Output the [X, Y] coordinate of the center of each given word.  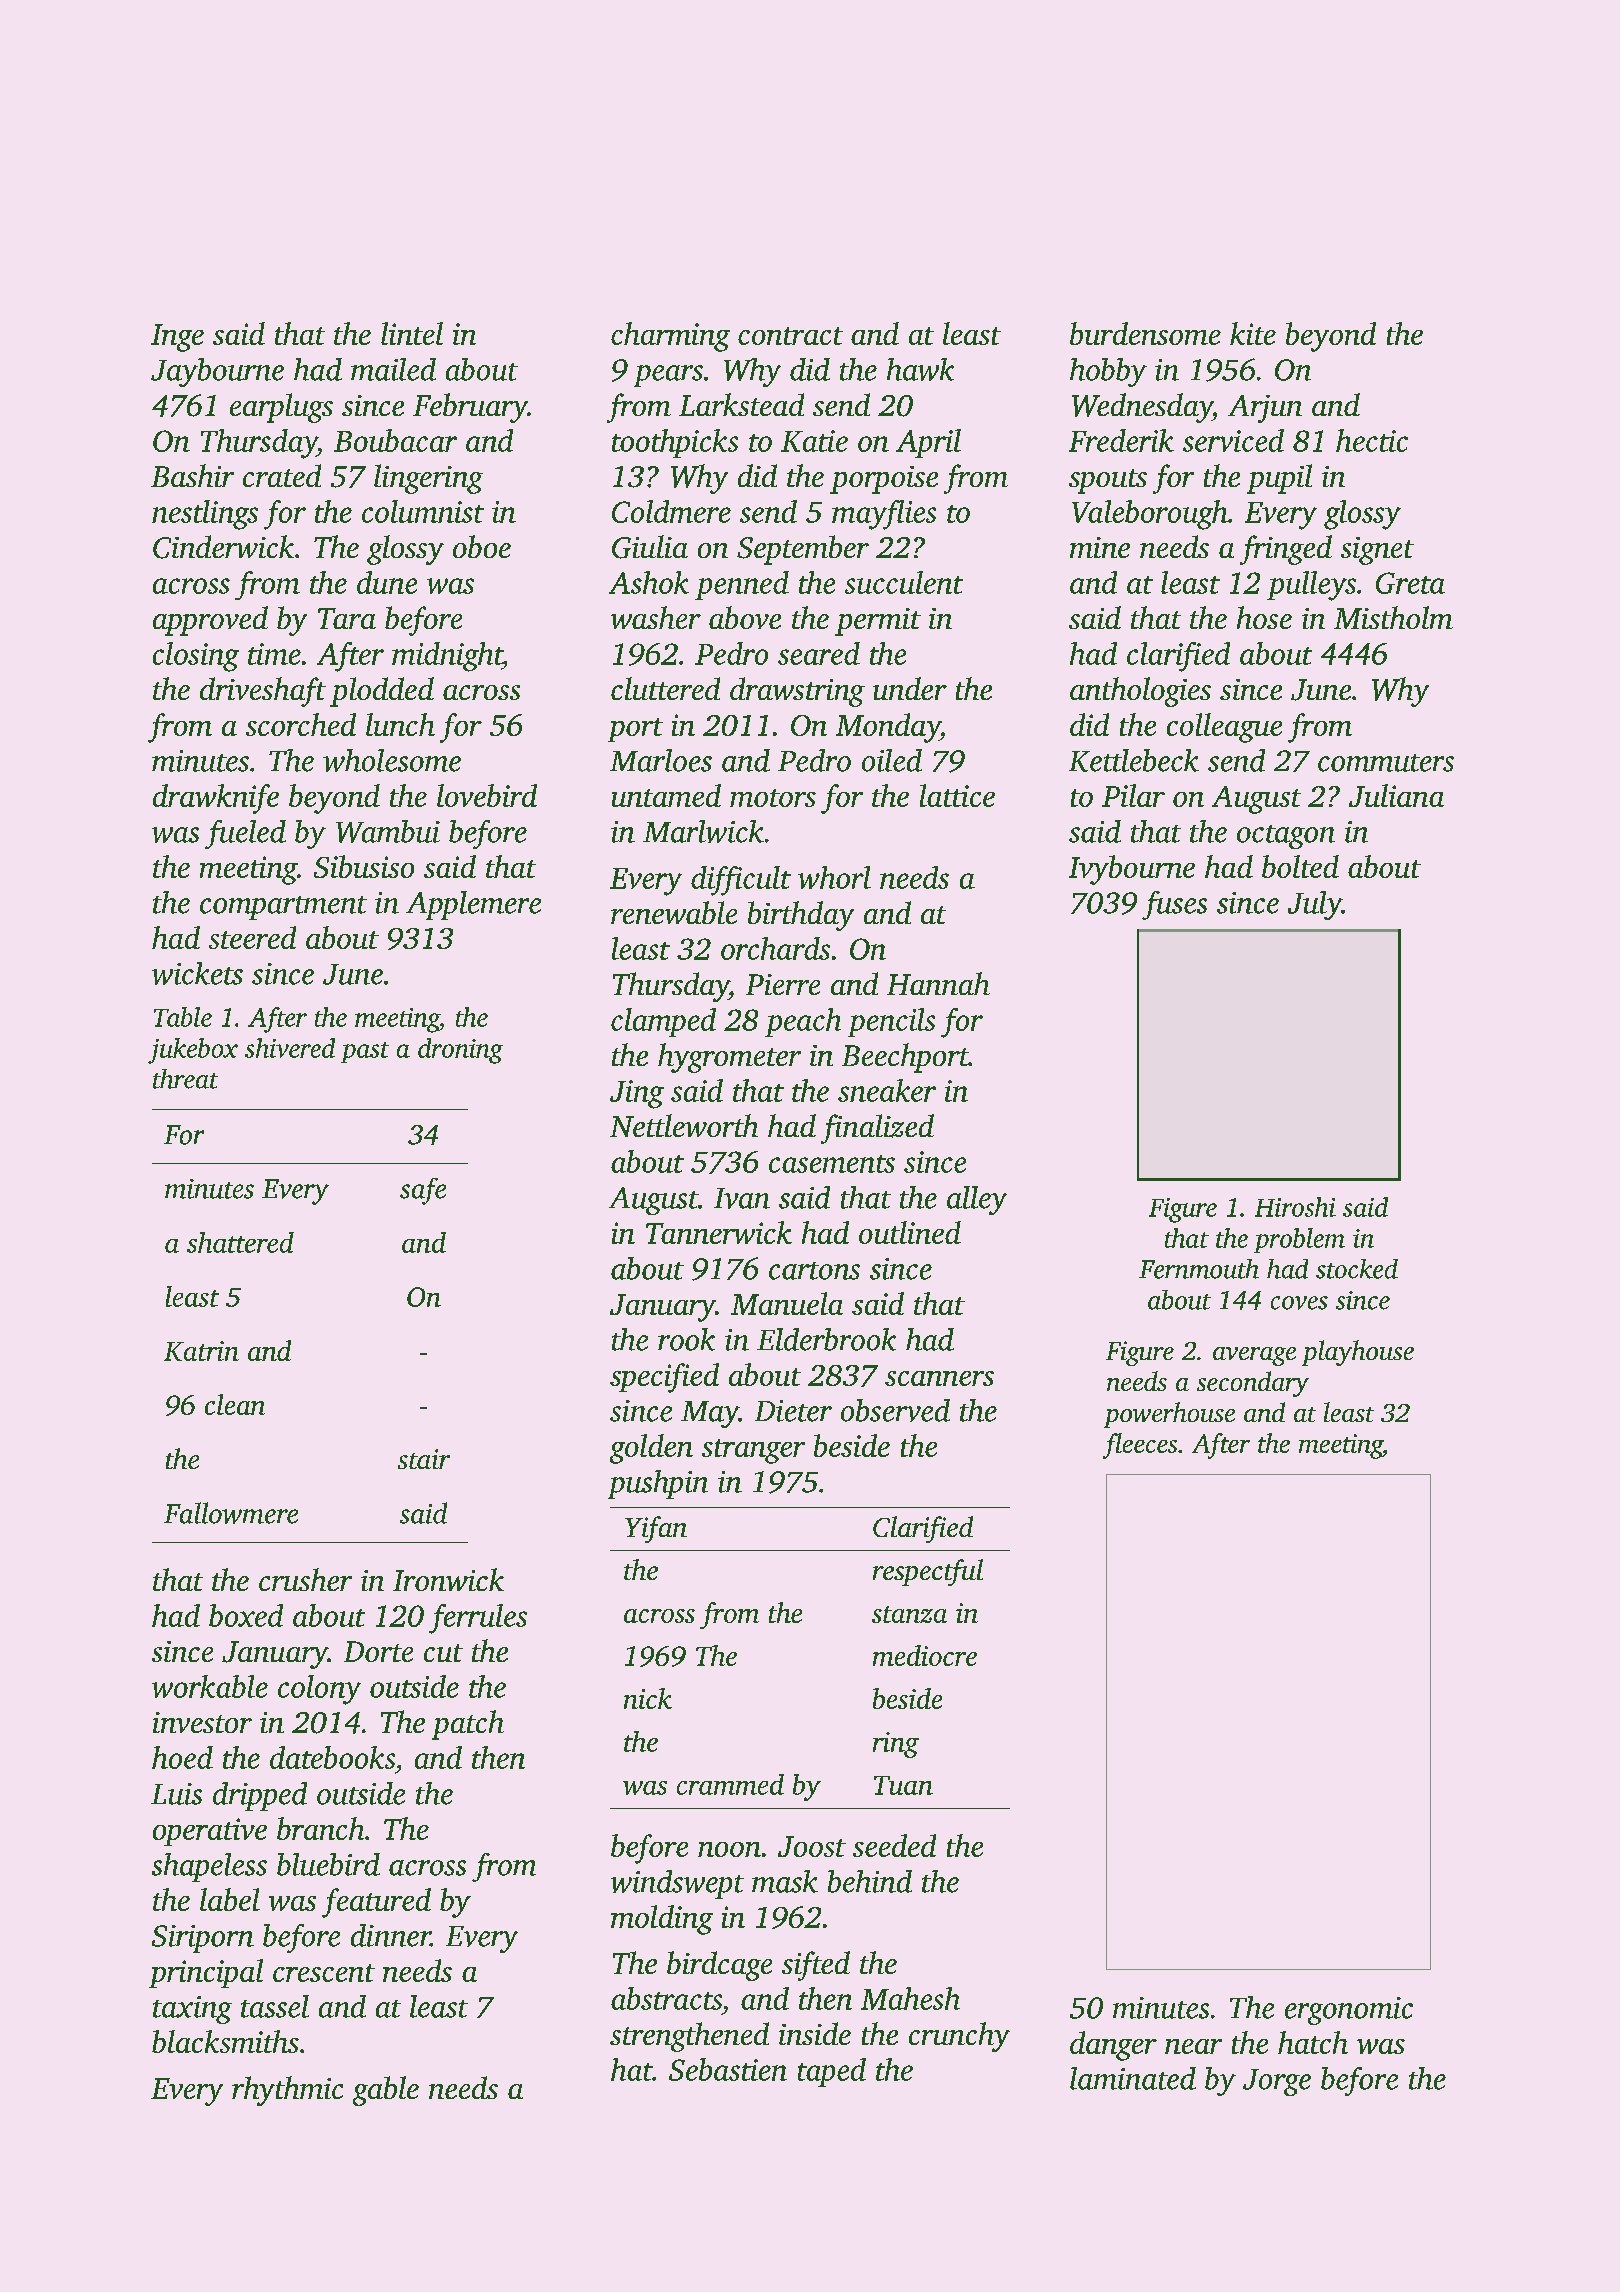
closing [196, 657]
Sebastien [728, 2069]
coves [1299, 1303]
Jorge [1277, 2082]
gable [386, 2091]
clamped [663, 1022]
